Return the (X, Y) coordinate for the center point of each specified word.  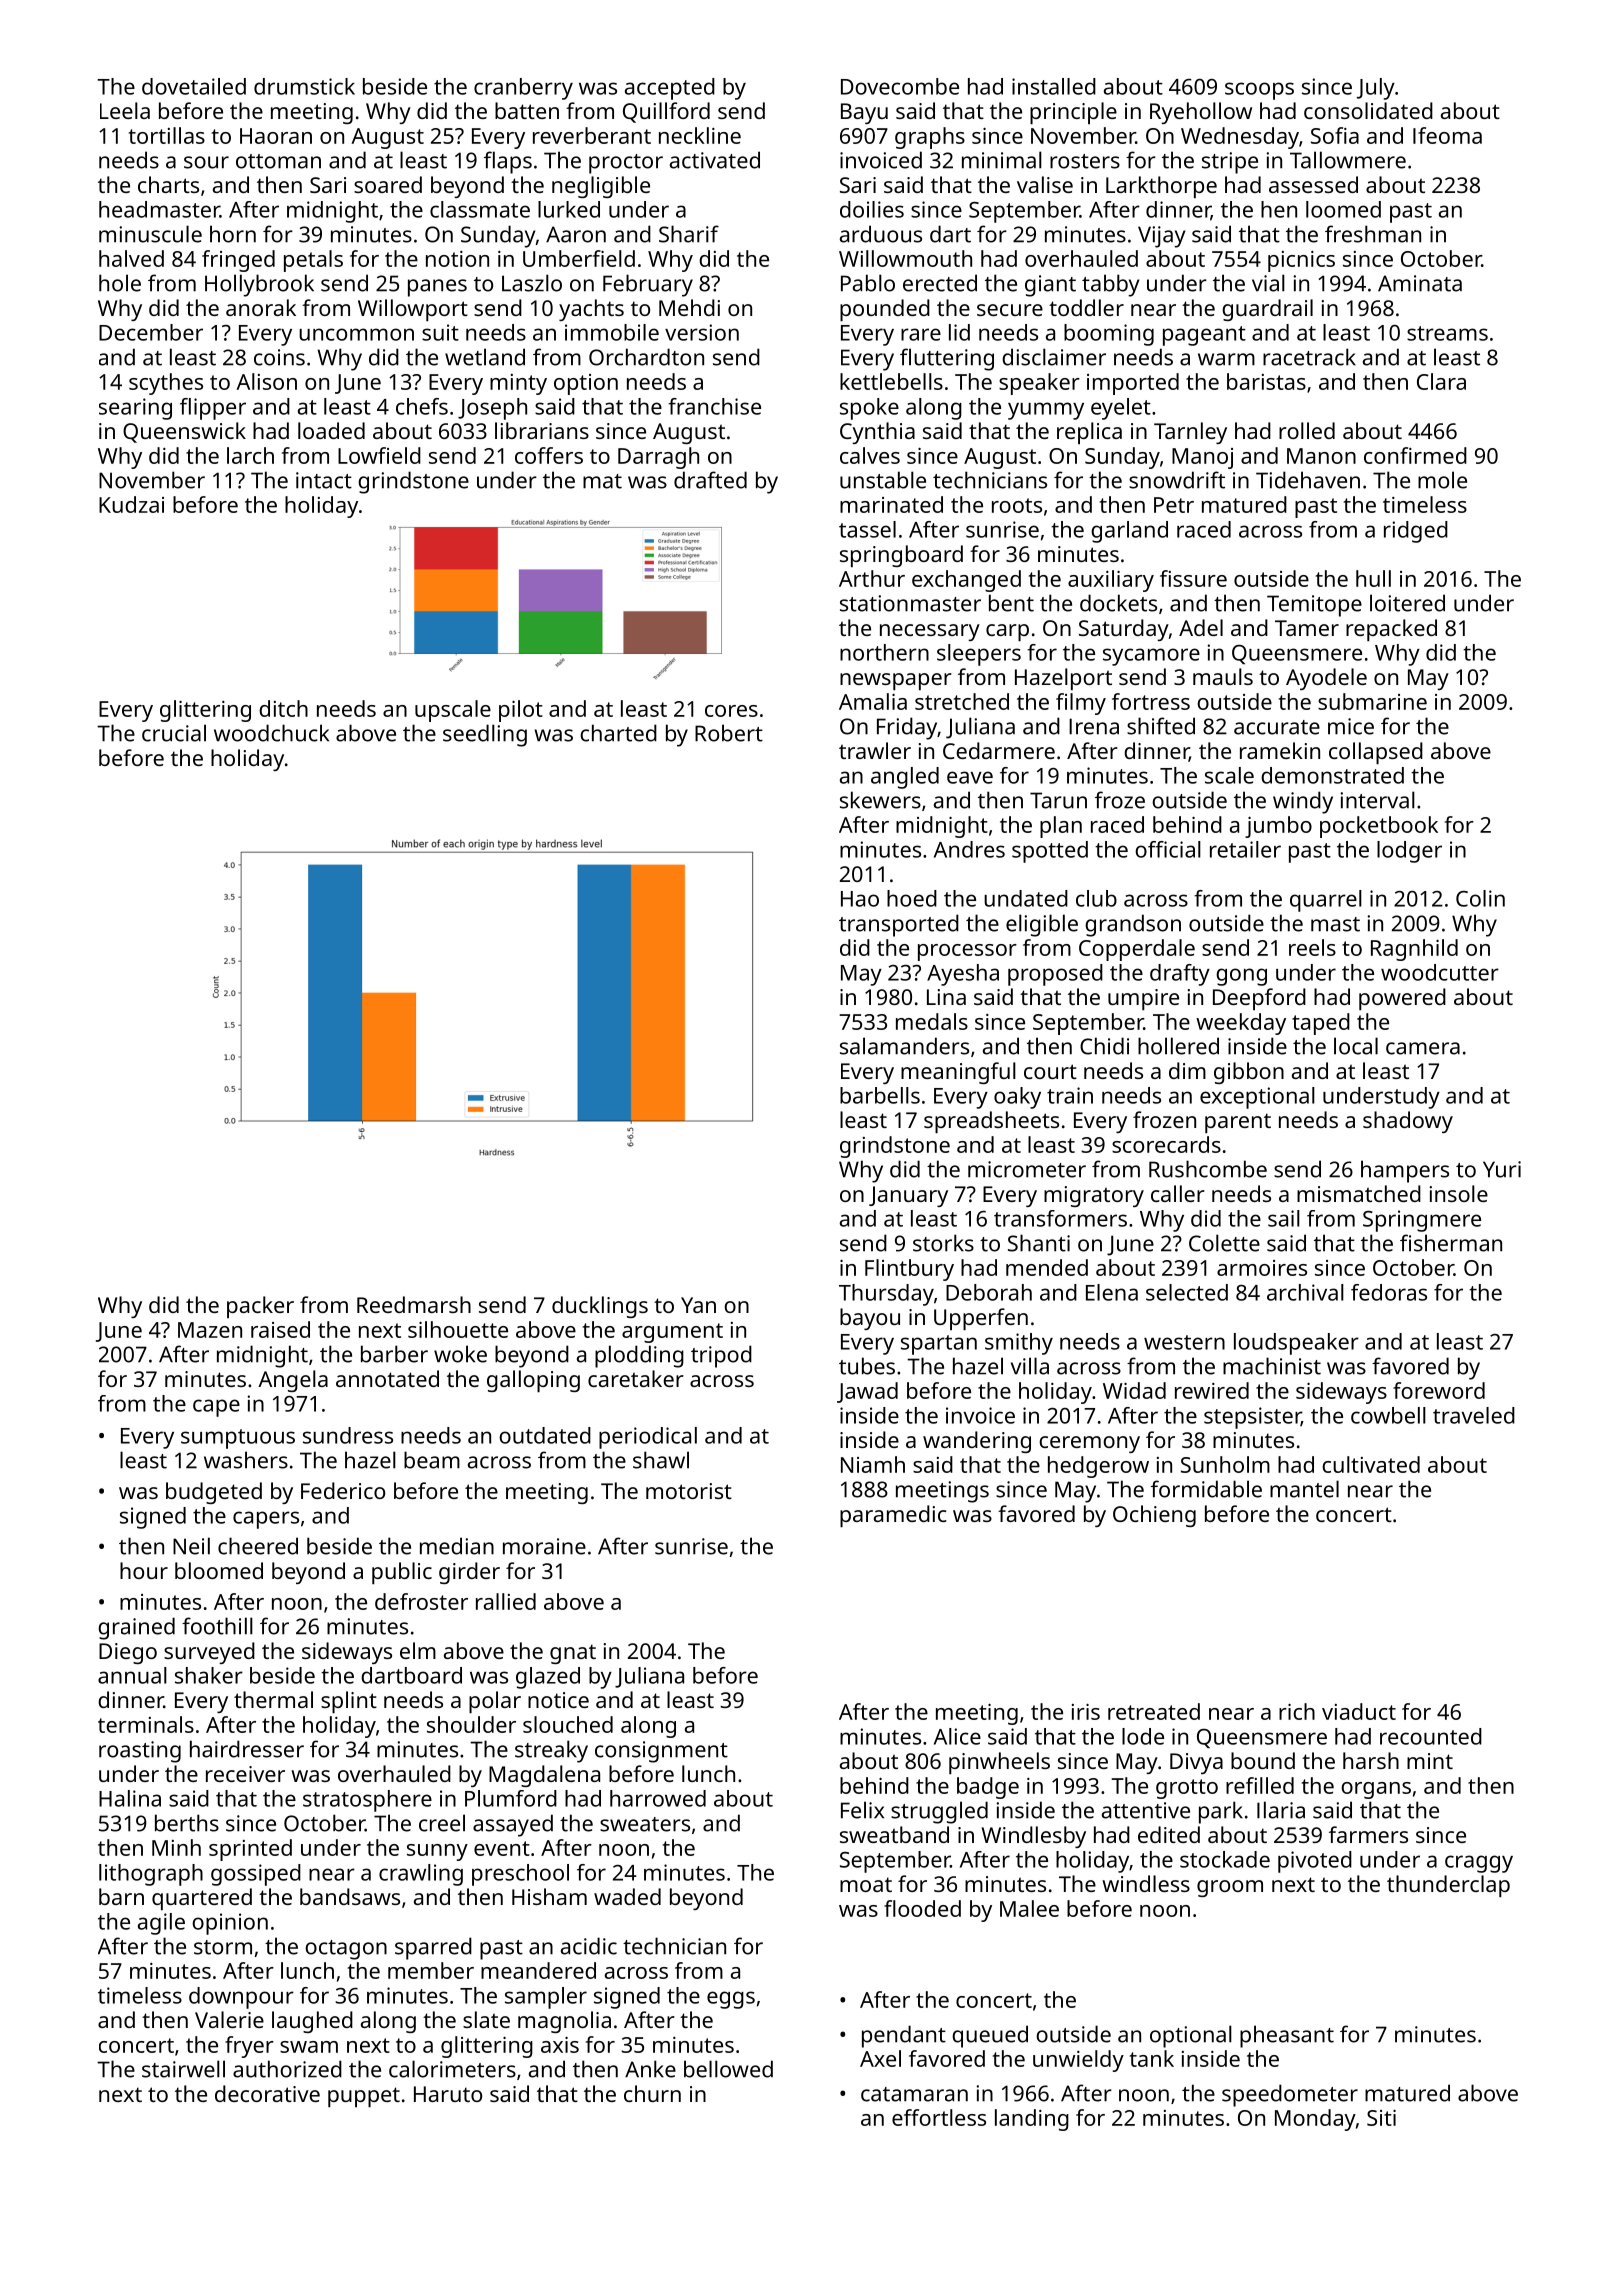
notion (457, 259)
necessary (930, 632)
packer (260, 1307)
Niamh (873, 1464)
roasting (140, 1752)
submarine (1372, 701)
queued (990, 2036)
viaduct (1359, 1711)
